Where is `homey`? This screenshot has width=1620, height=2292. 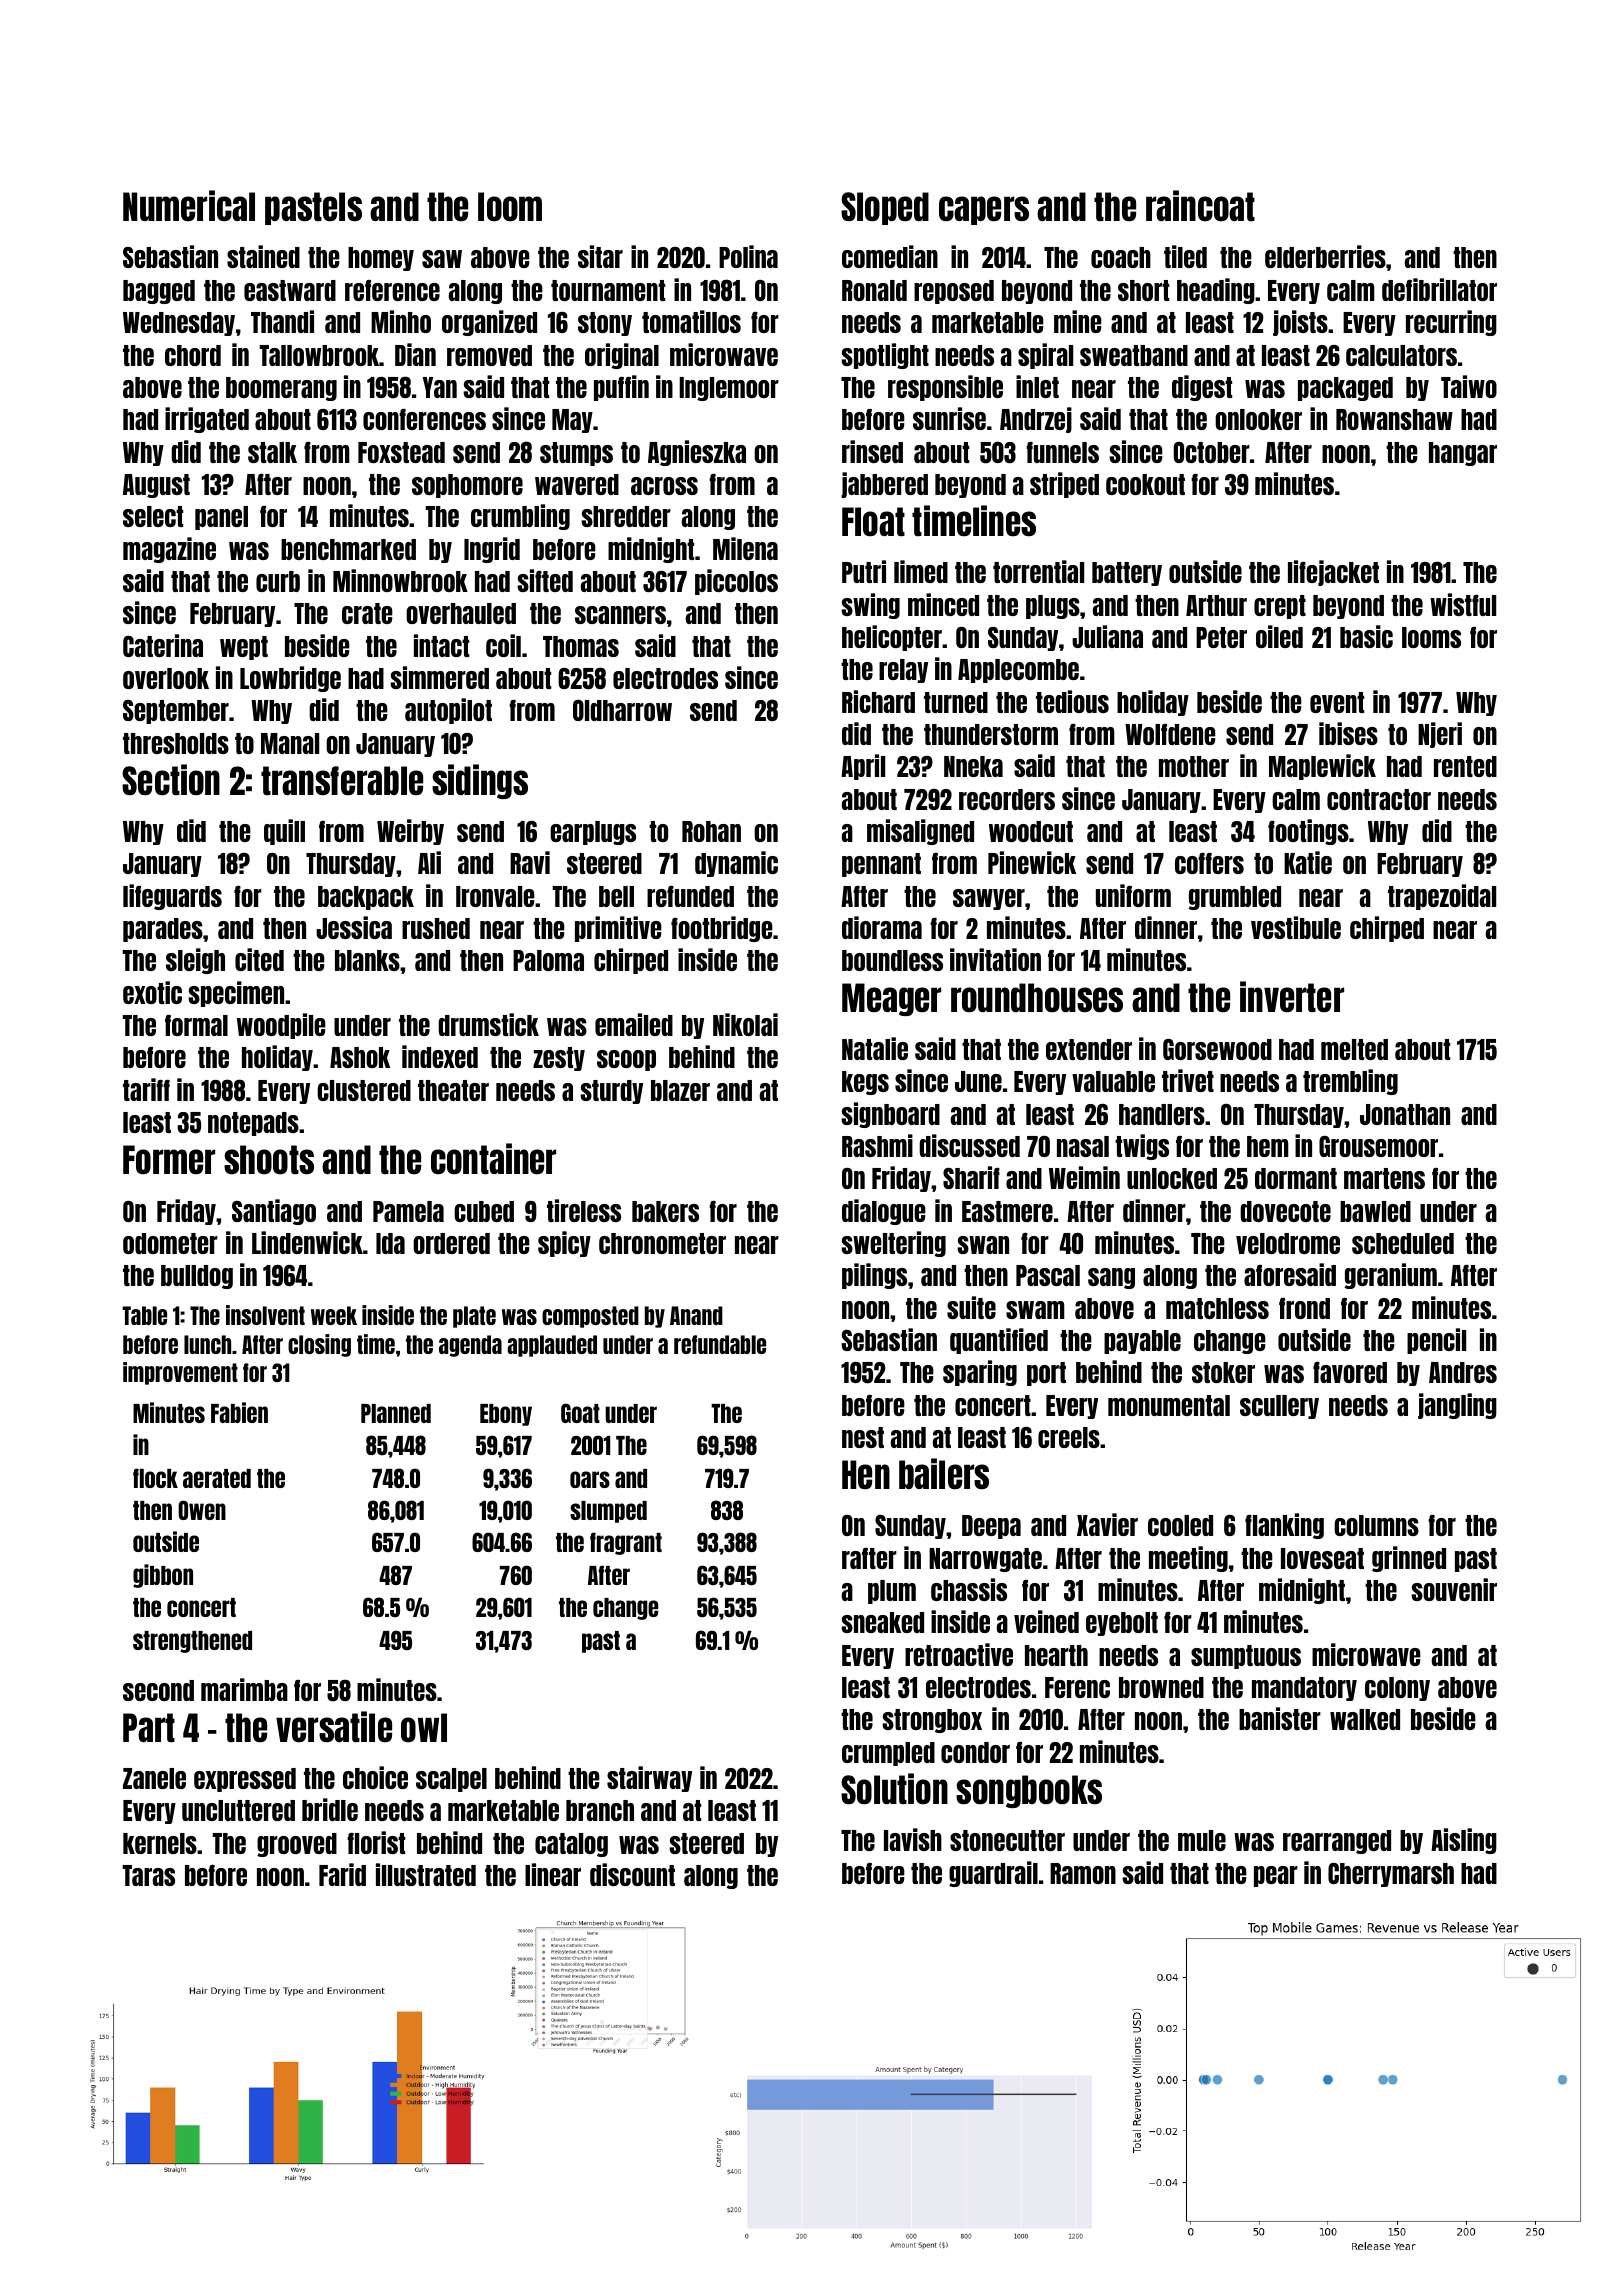 homey is located at coordinates (381, 259).
